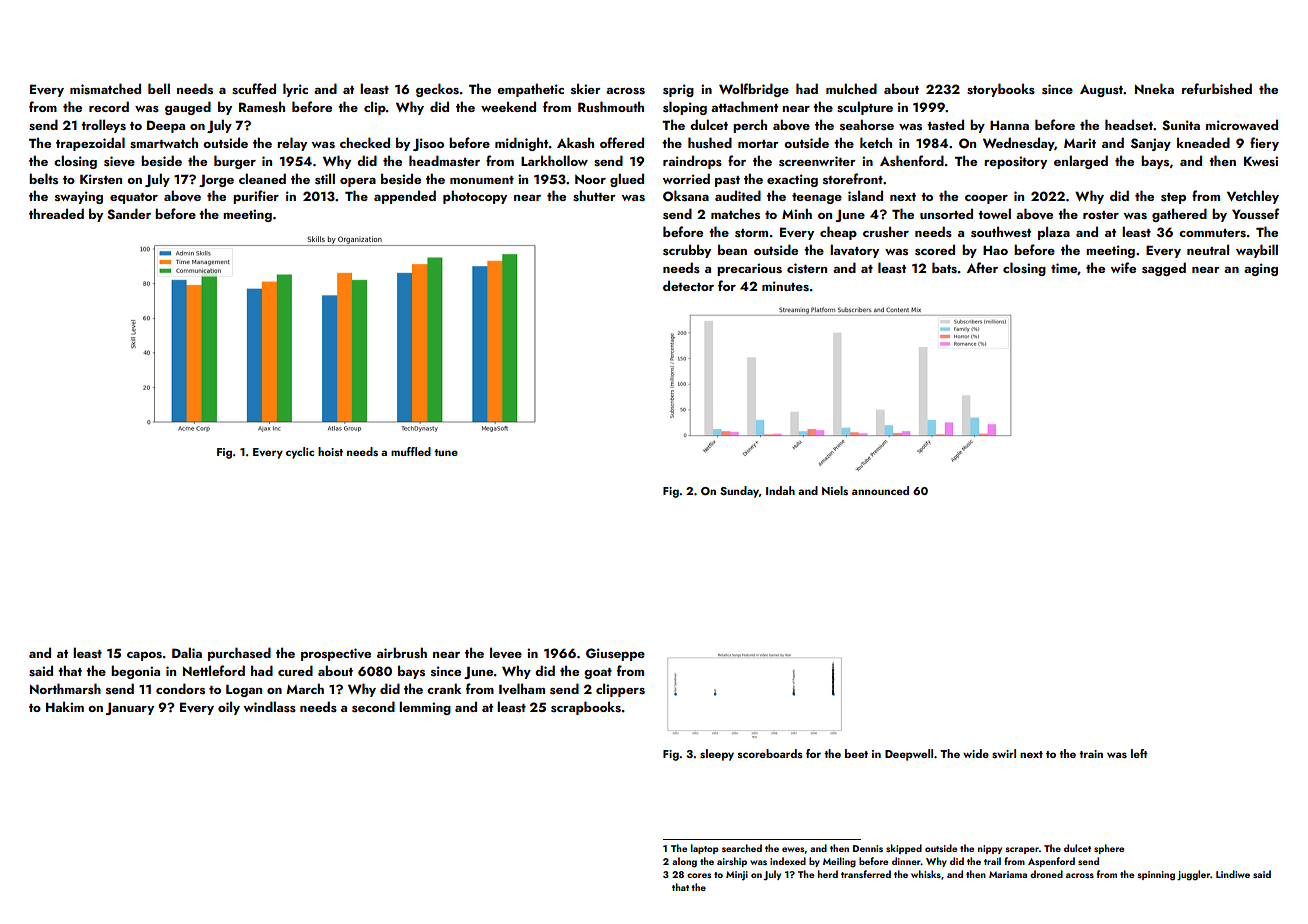 The width and height of the screenshot is (1308, 924). What do you see at coordinates (65, 706) in the screenshot?
I see `Hakim` at bounding box center [65, 706].
